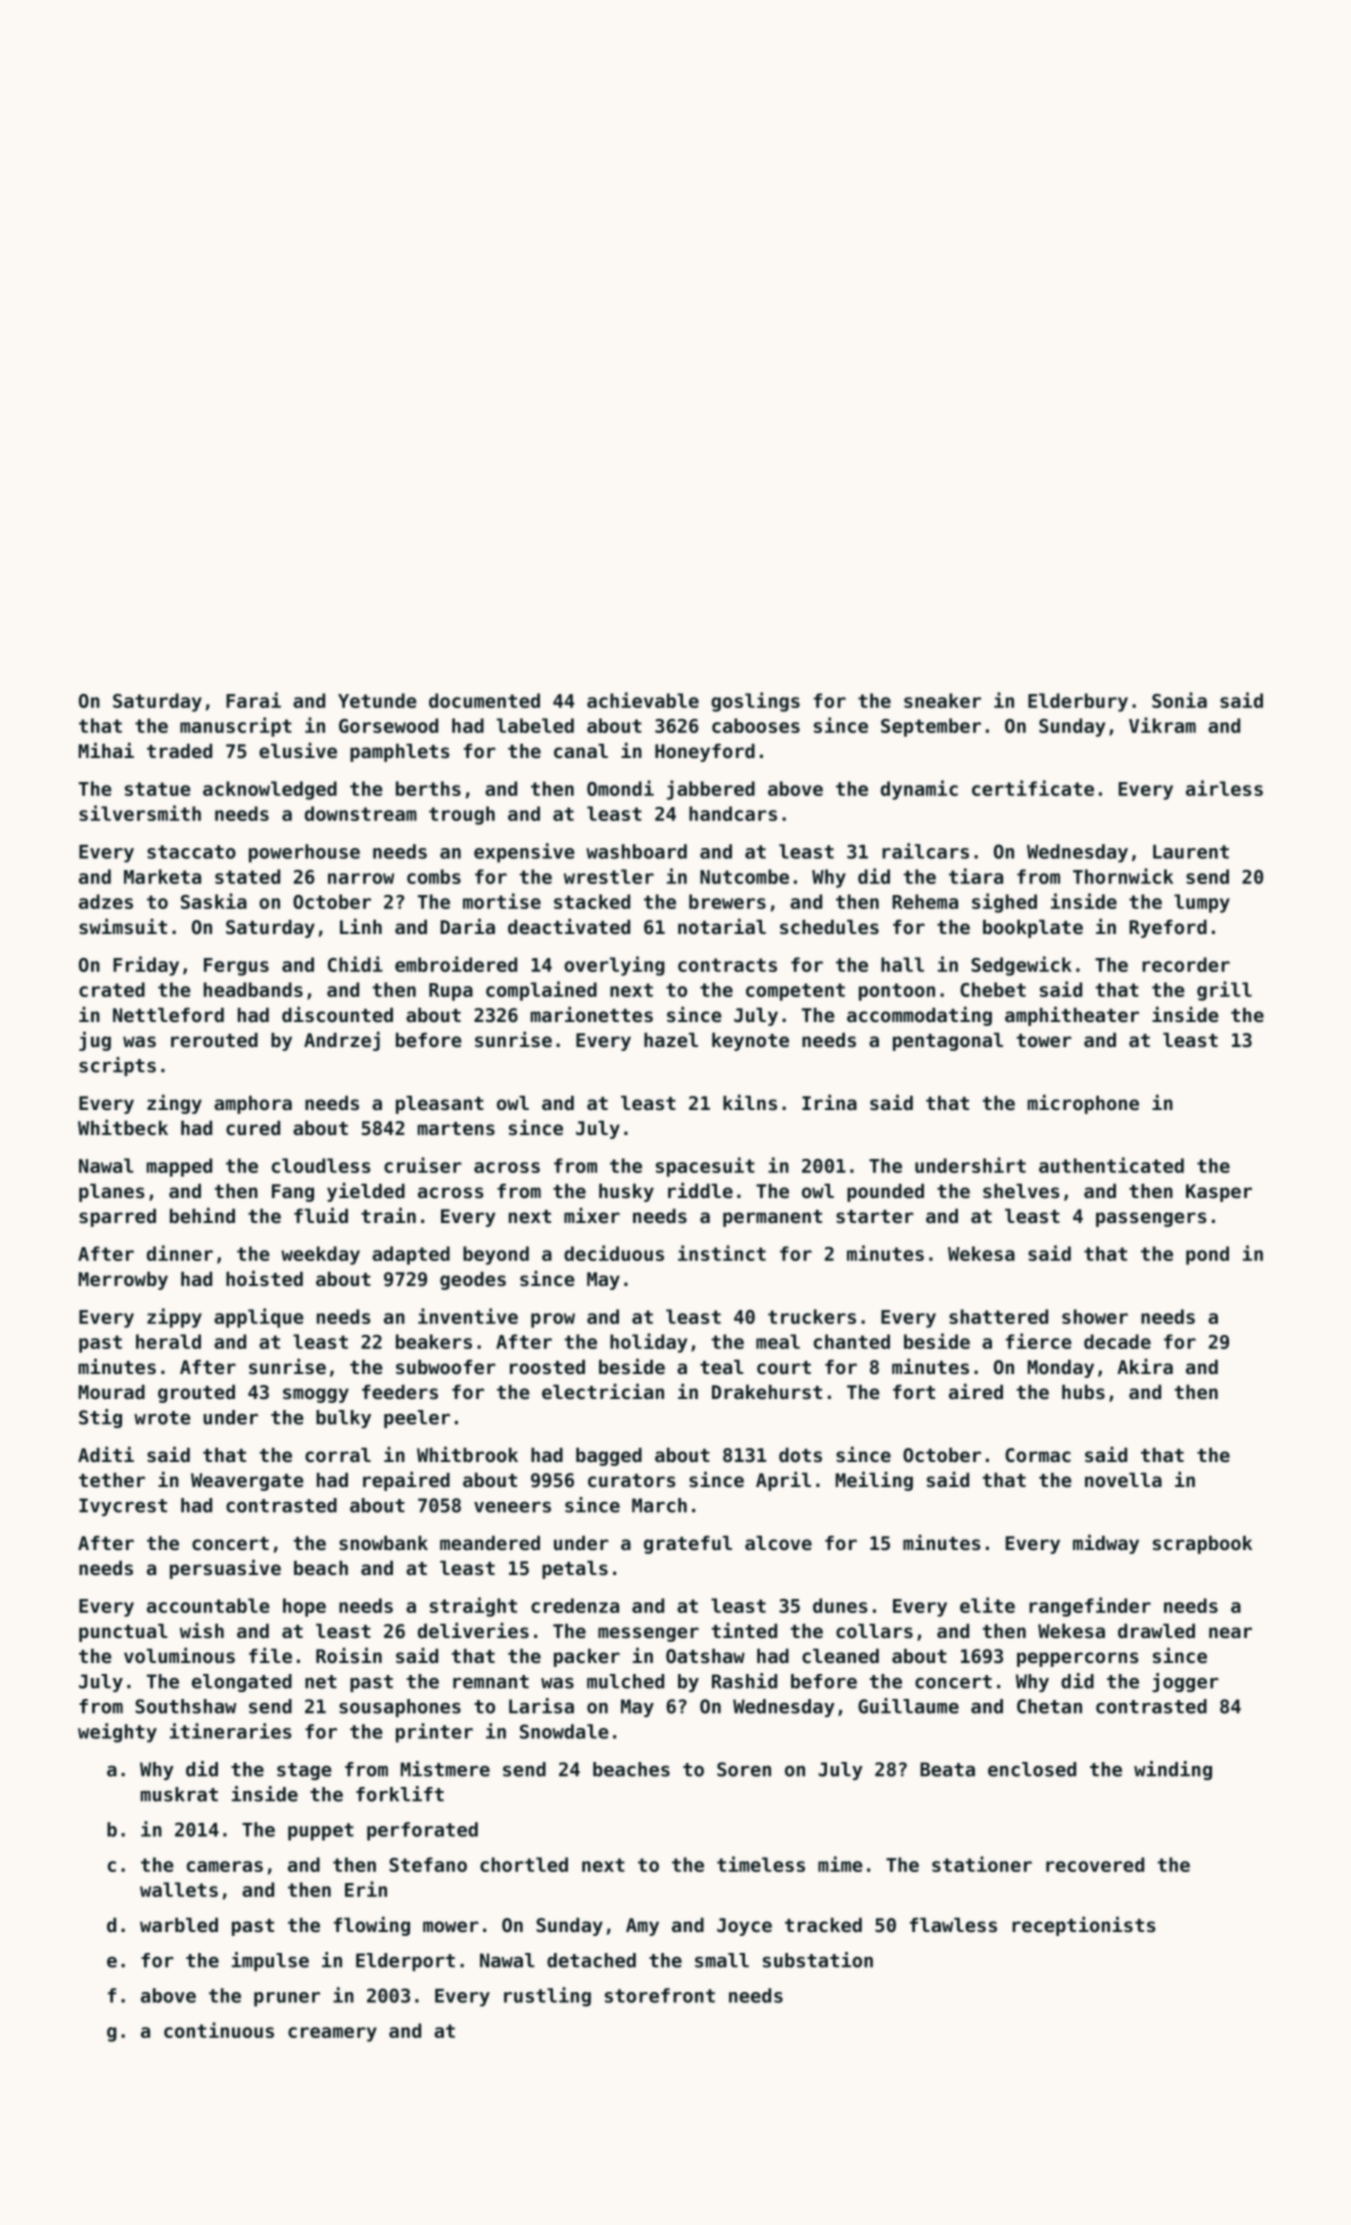 The image size is (1351, 2225). Describe the element at coordinates (512, 1507) in the image. I see `veneers` at that location.
